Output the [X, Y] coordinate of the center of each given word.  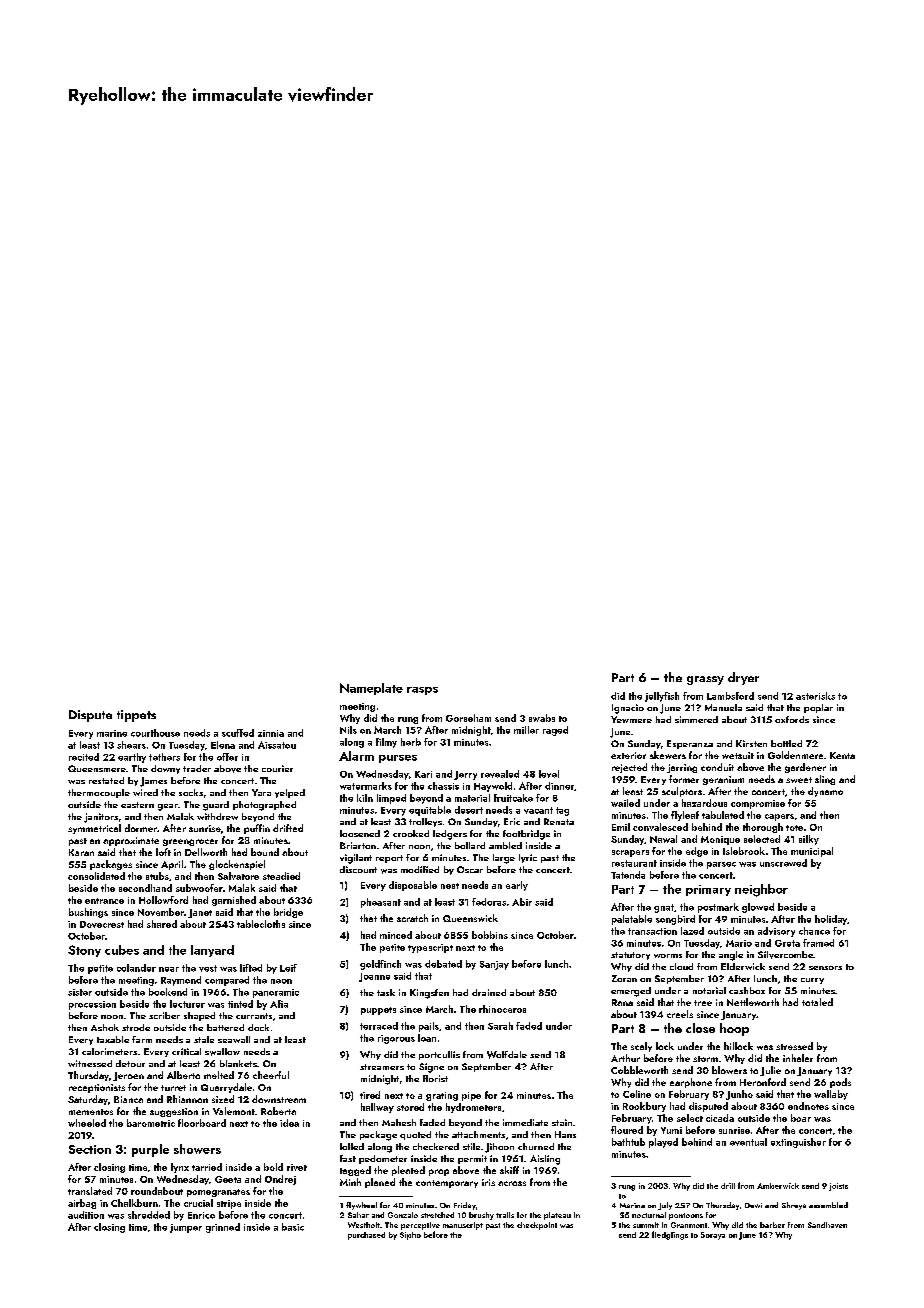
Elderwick [743, 966]
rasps [422, 691]
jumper [186, 1228]
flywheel [361, 1206]
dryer [743, 678]
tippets [136, 716]
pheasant [381, 903]
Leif [288, 968]
